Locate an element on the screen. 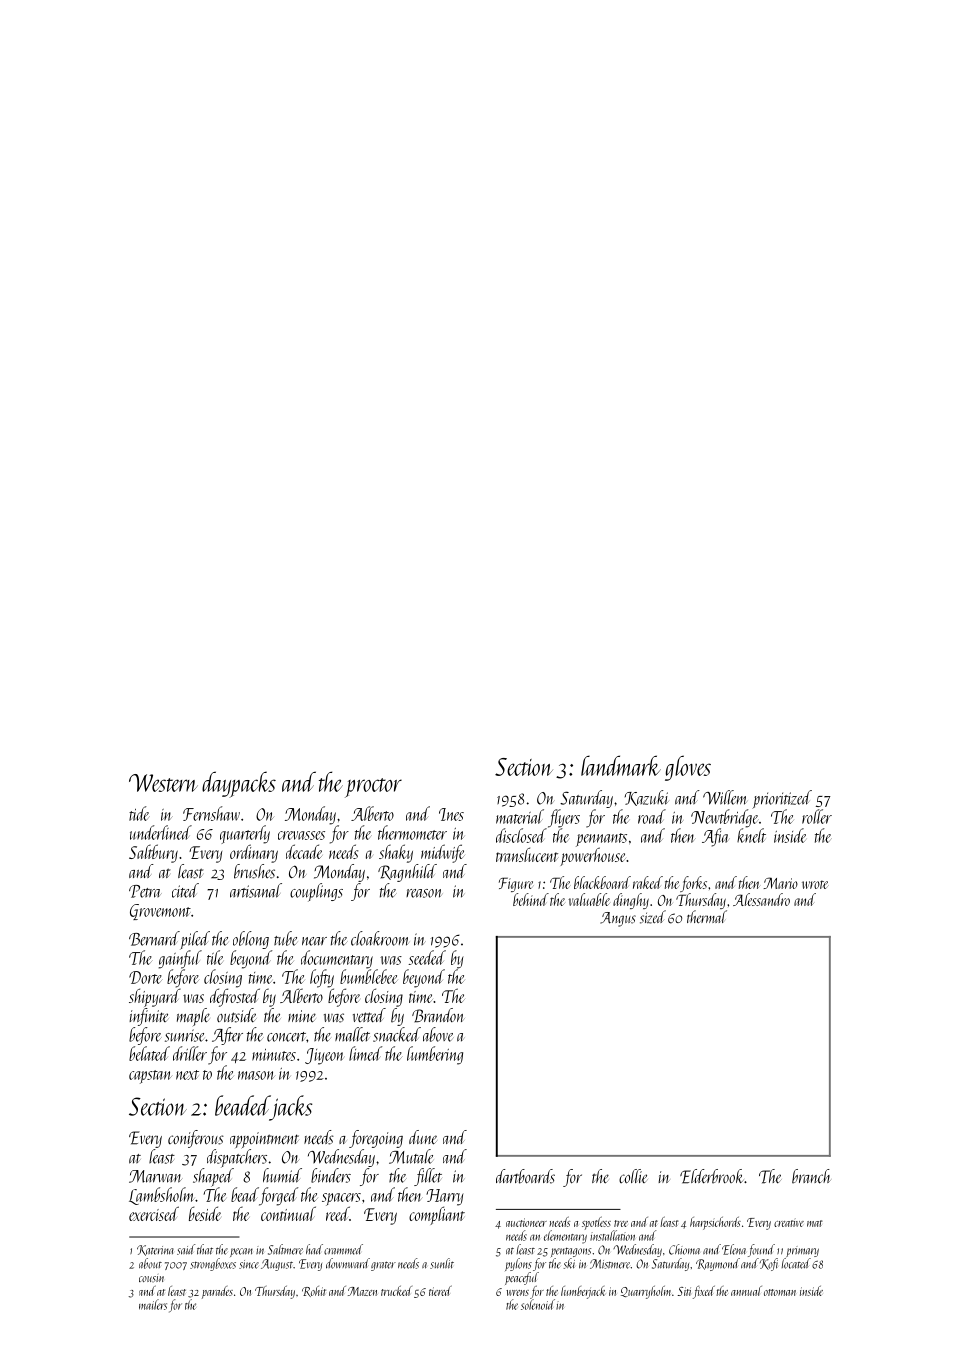  landmark is located at coordinates (621, 765).
